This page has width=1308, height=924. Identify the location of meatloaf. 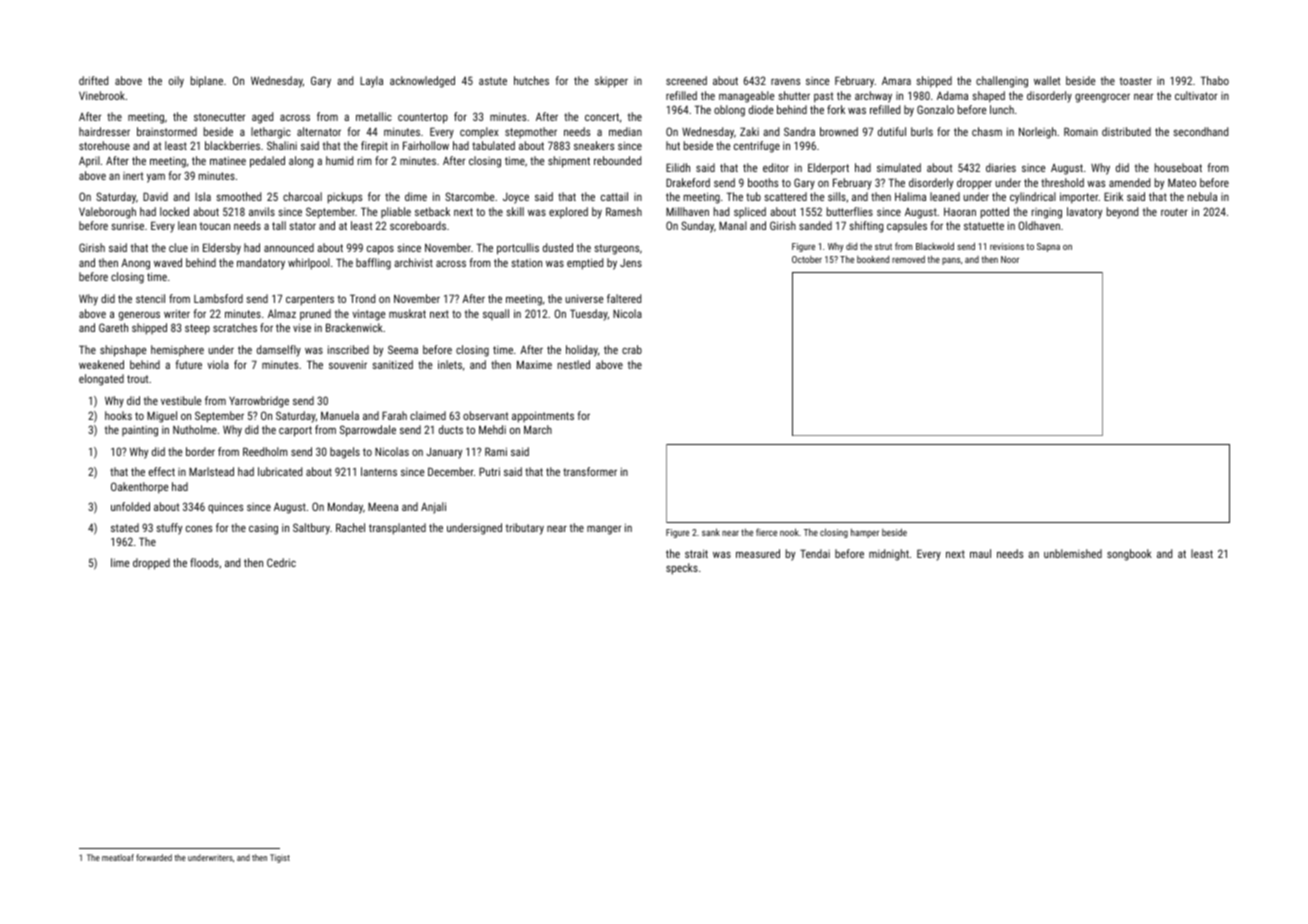
(118, 857).
